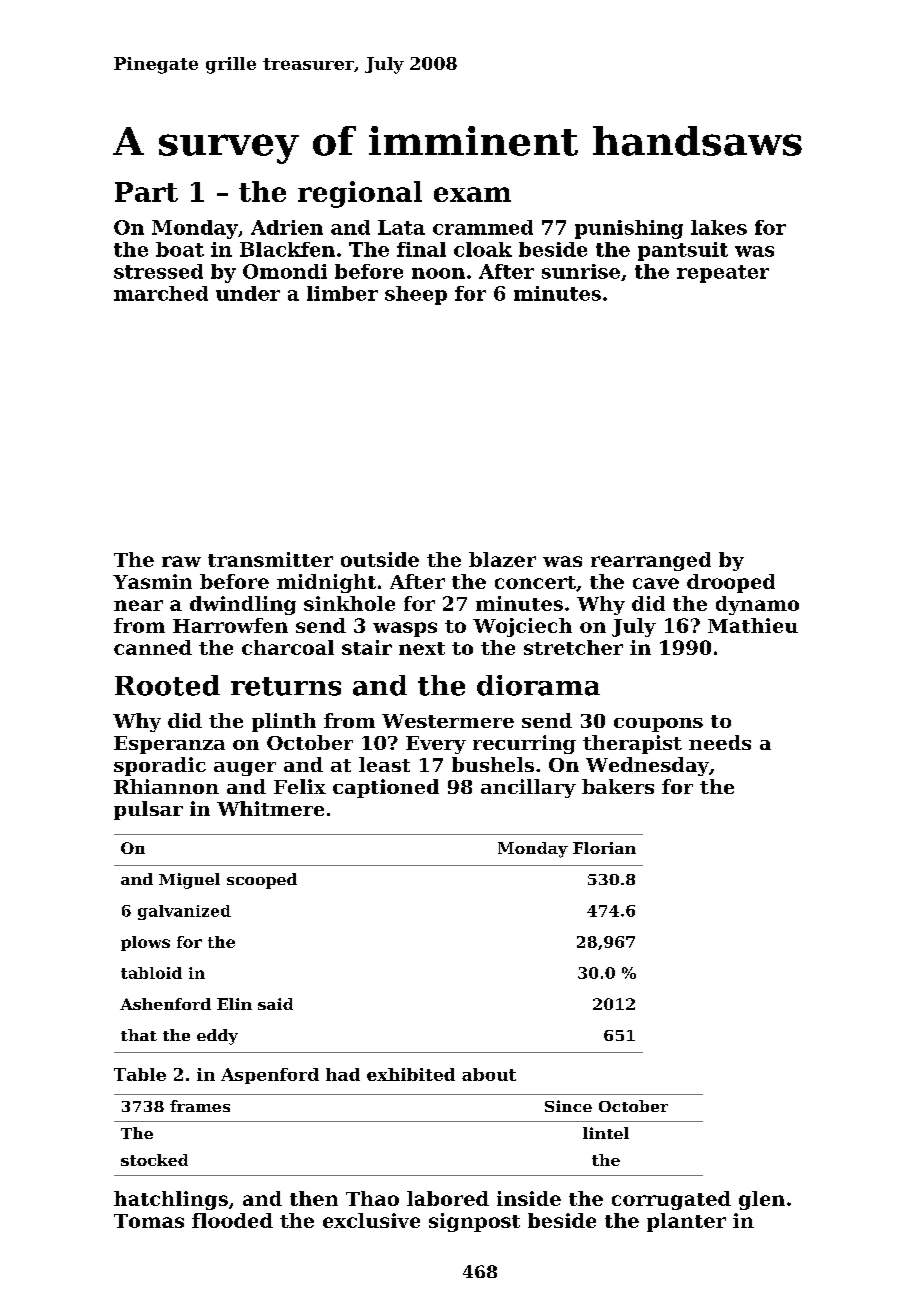 The width and height of the screenshot is (924, 1314). I want to click on punishing, so click(629, 229).
